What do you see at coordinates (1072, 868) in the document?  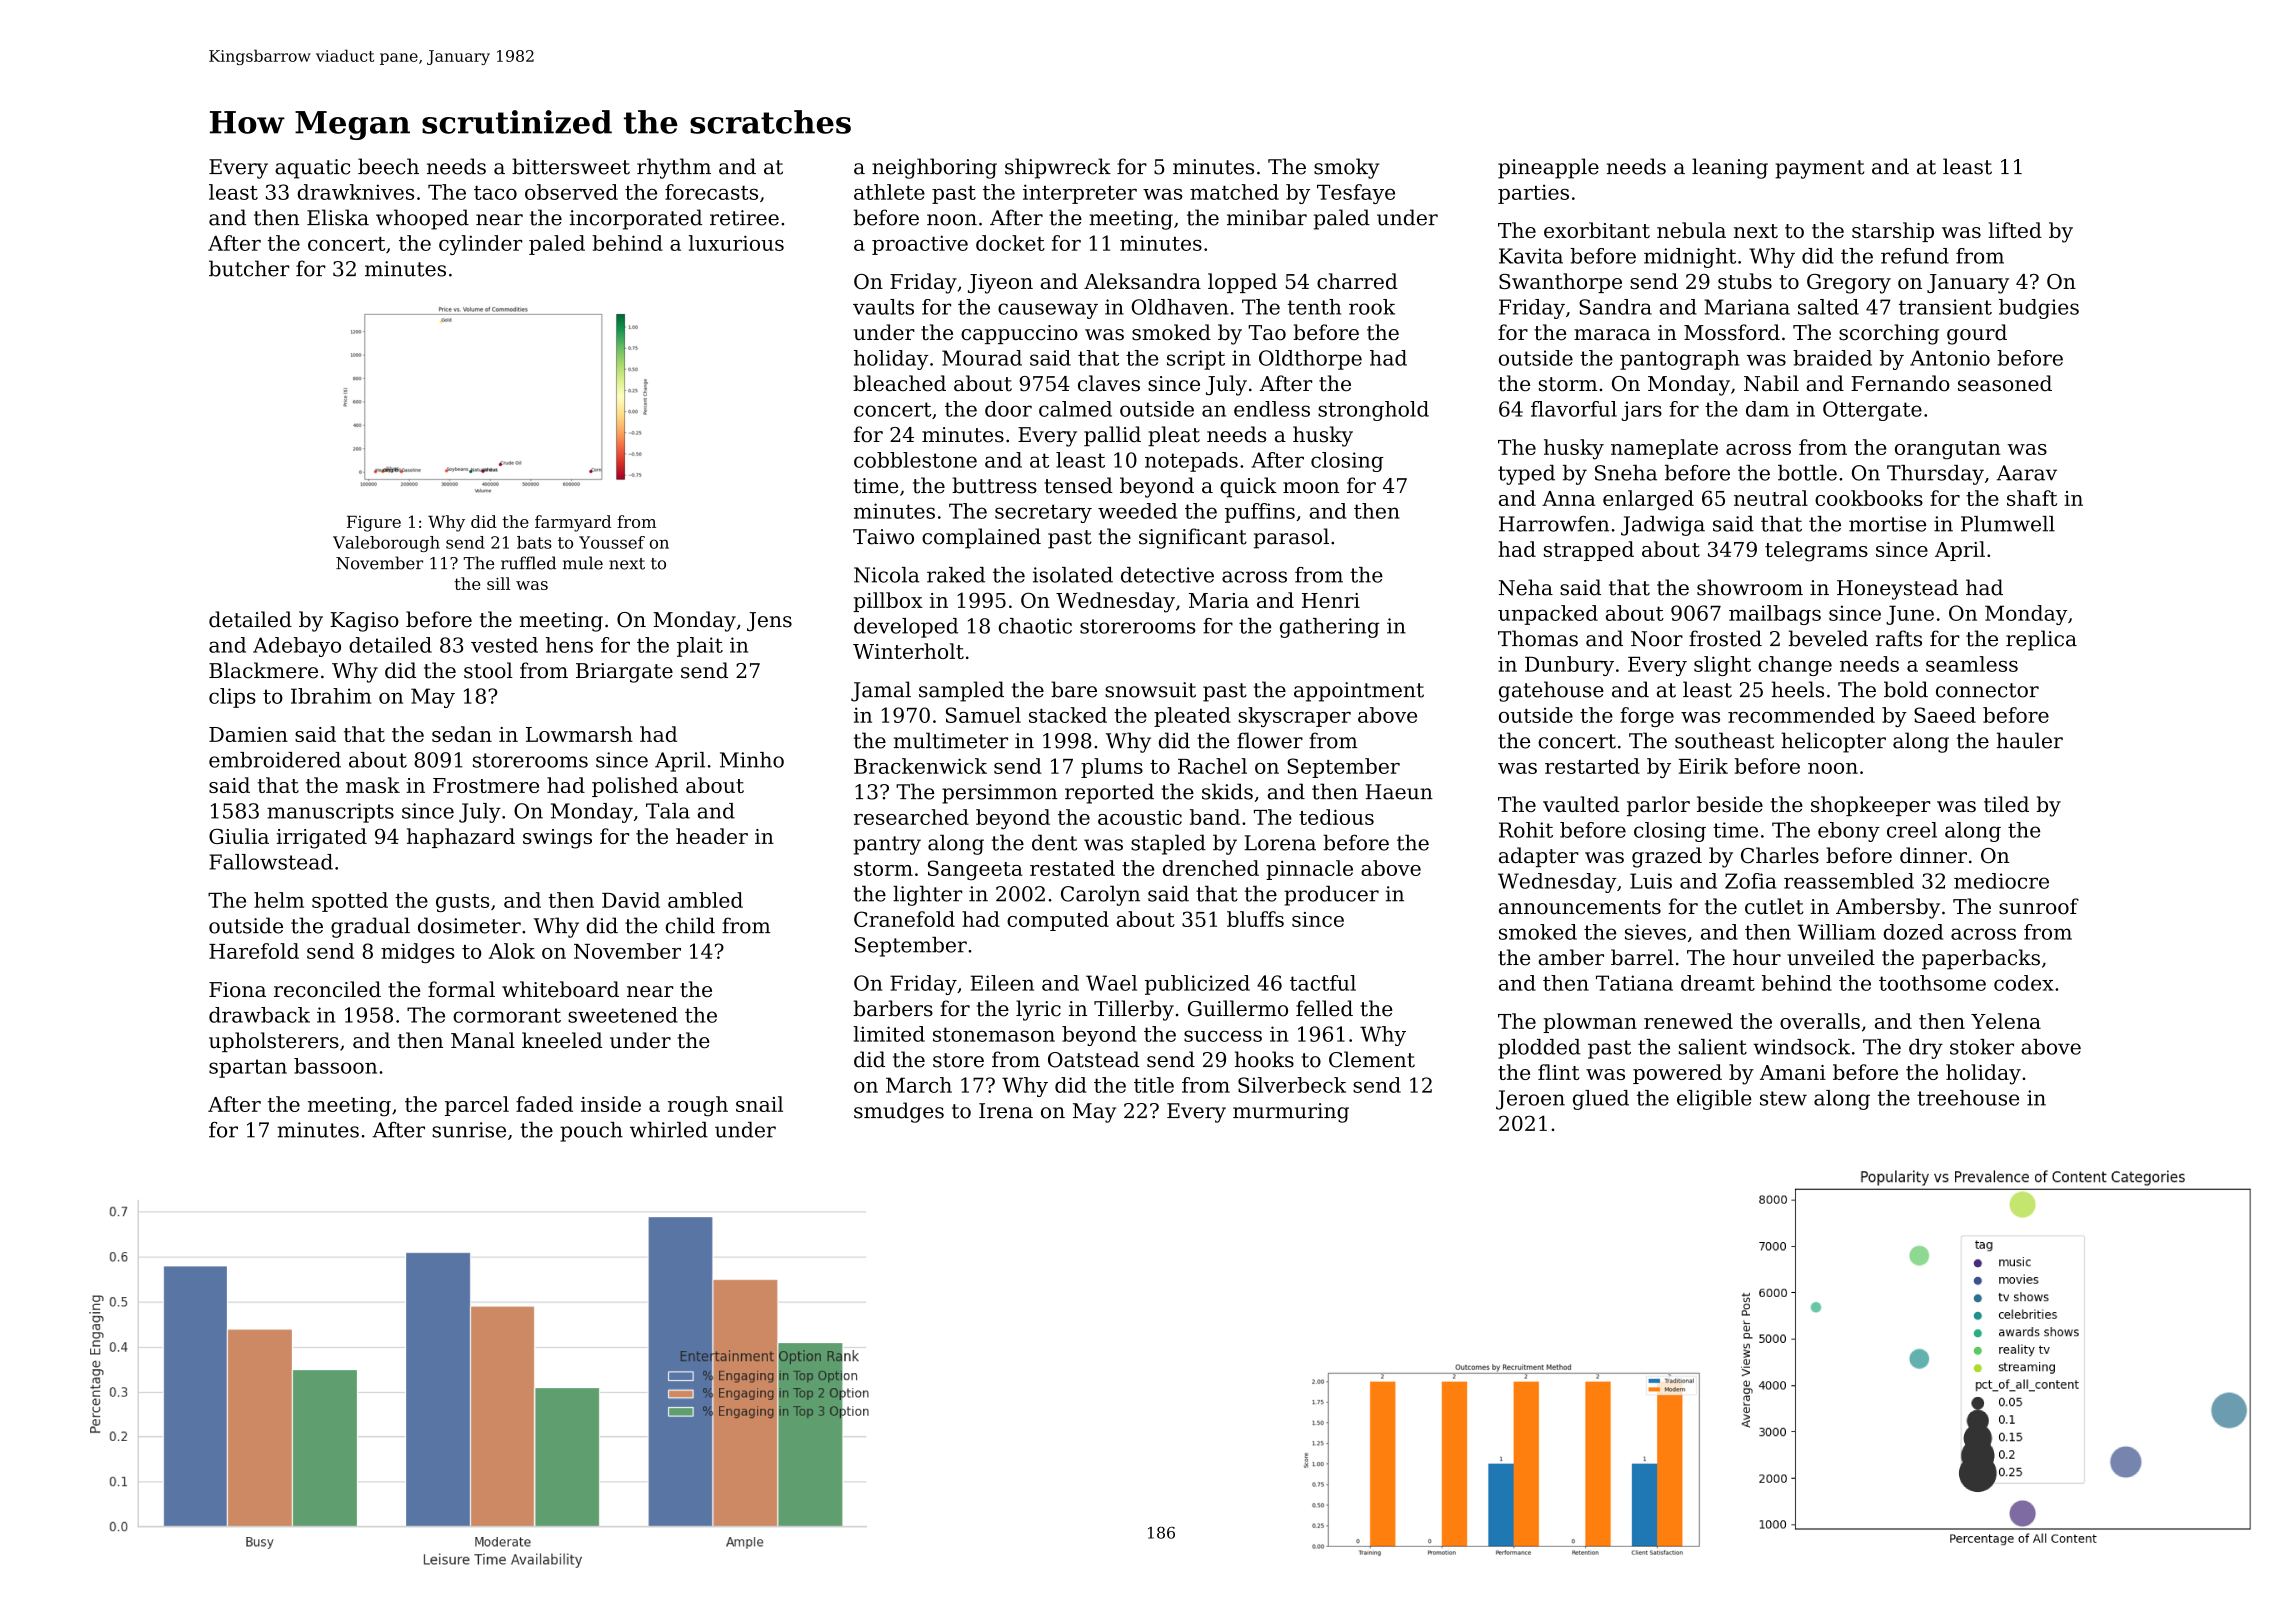 I see `restated` at bounding box center [1072, 868].
